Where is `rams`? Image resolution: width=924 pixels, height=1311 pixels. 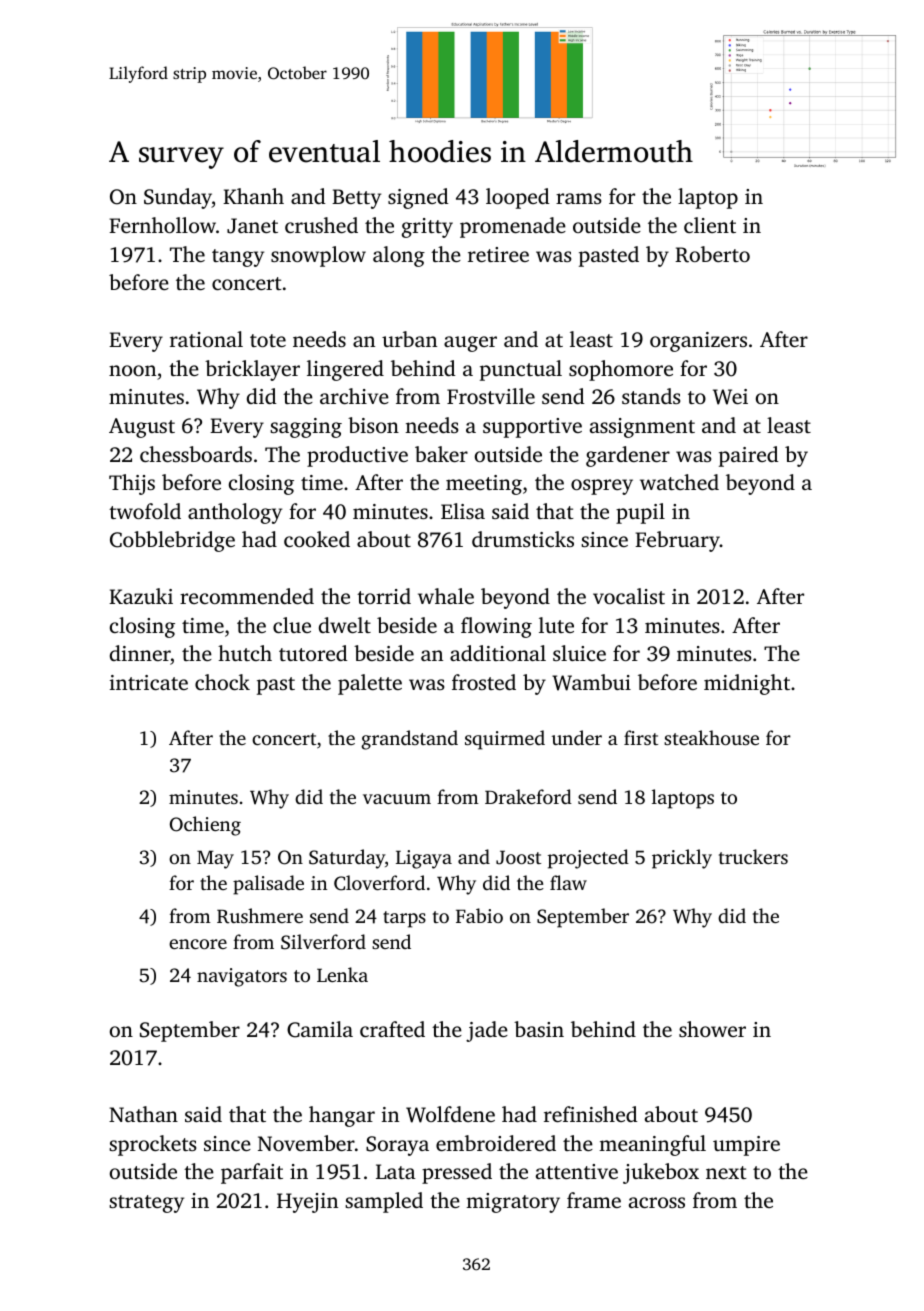 rams is located at coordinates (578, 198).
